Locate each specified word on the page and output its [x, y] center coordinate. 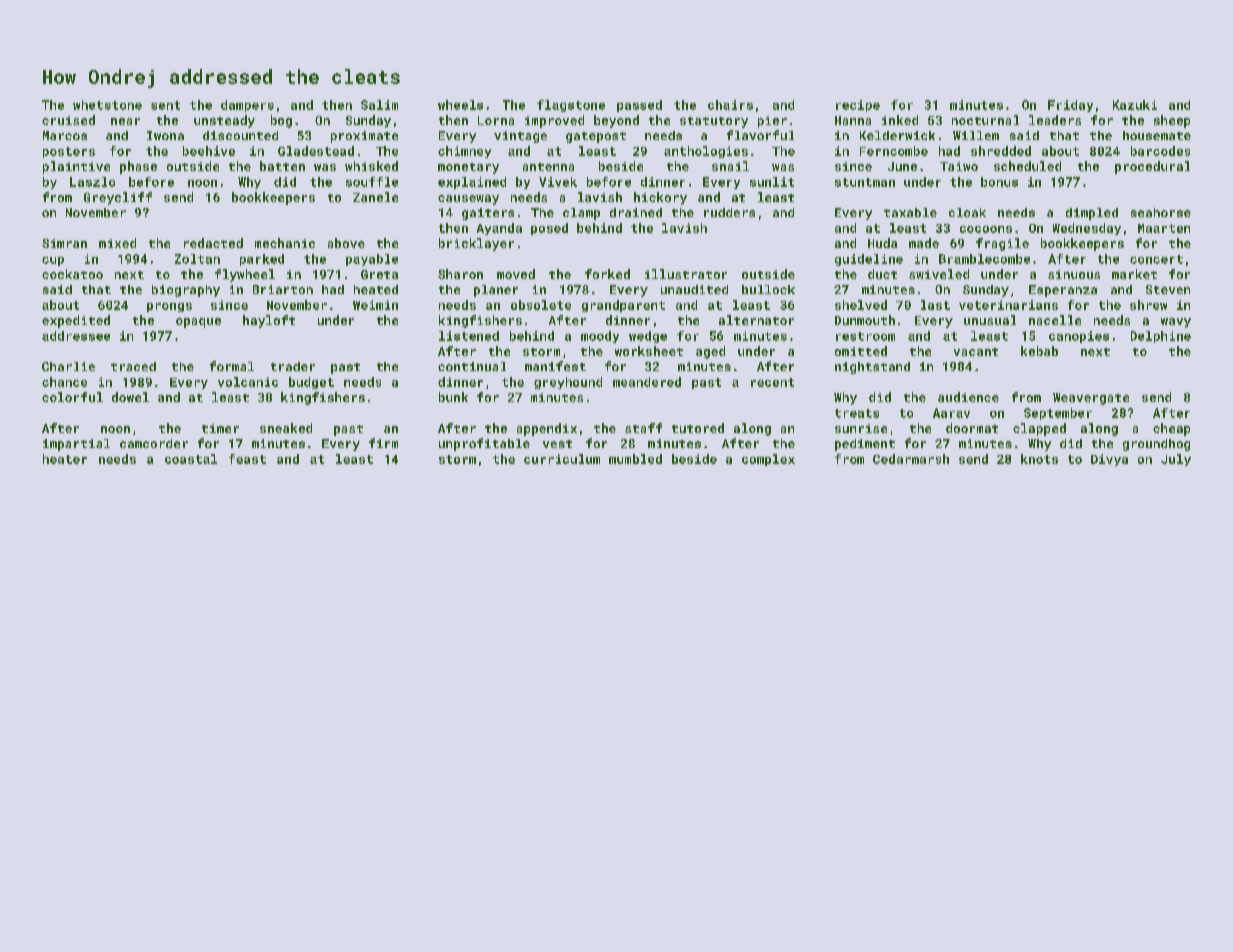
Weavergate [1091, 399]
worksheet [649, 351]
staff [643, 428]
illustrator [686, 274]
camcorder [154, 443]
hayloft [269, 321]
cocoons [986, 229]
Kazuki [1135, 105]
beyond [616, 121]
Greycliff [118, 198]
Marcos [65, 135]
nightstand [872, 368]
